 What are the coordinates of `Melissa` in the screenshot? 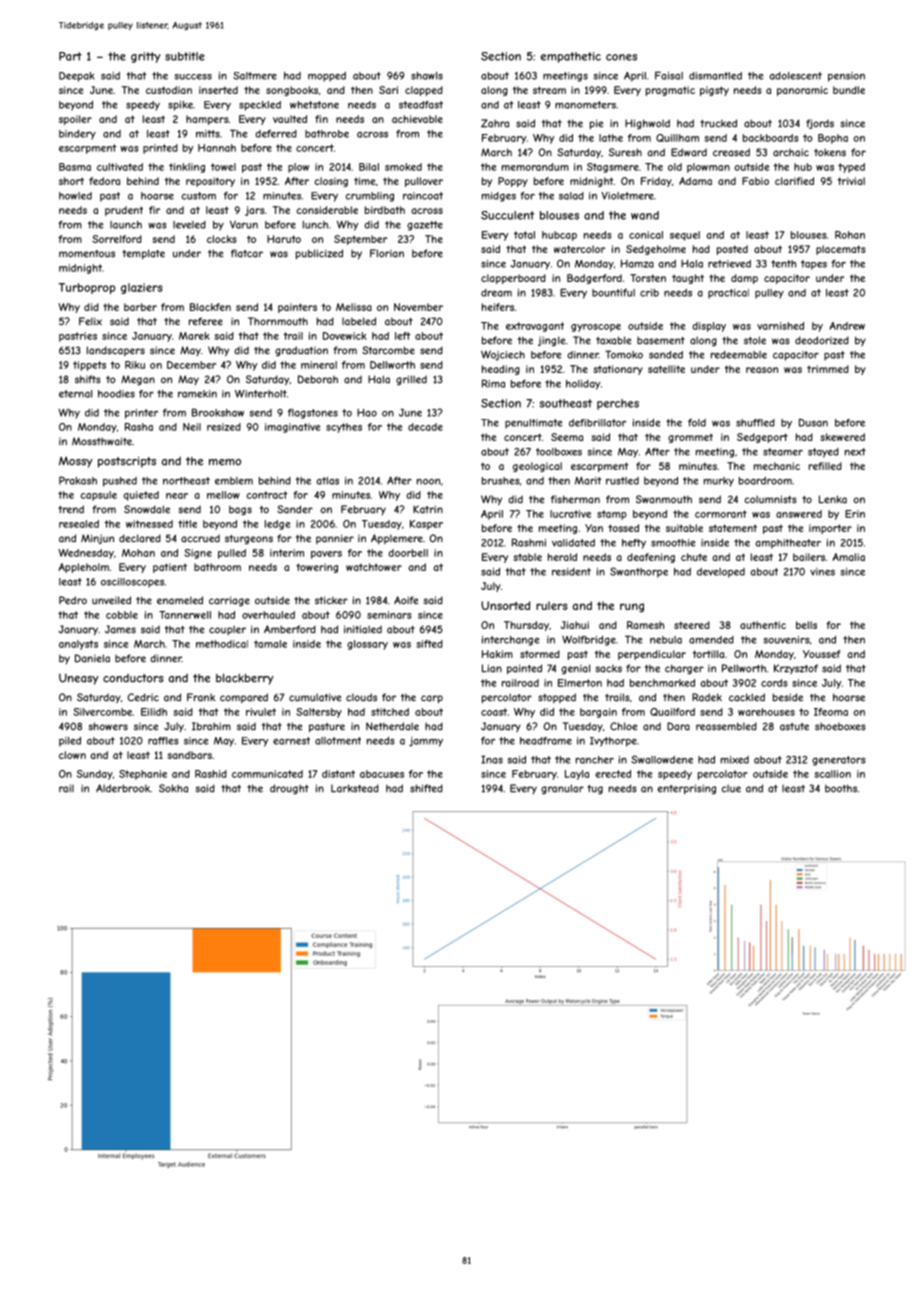 It's located at (354, 307).
